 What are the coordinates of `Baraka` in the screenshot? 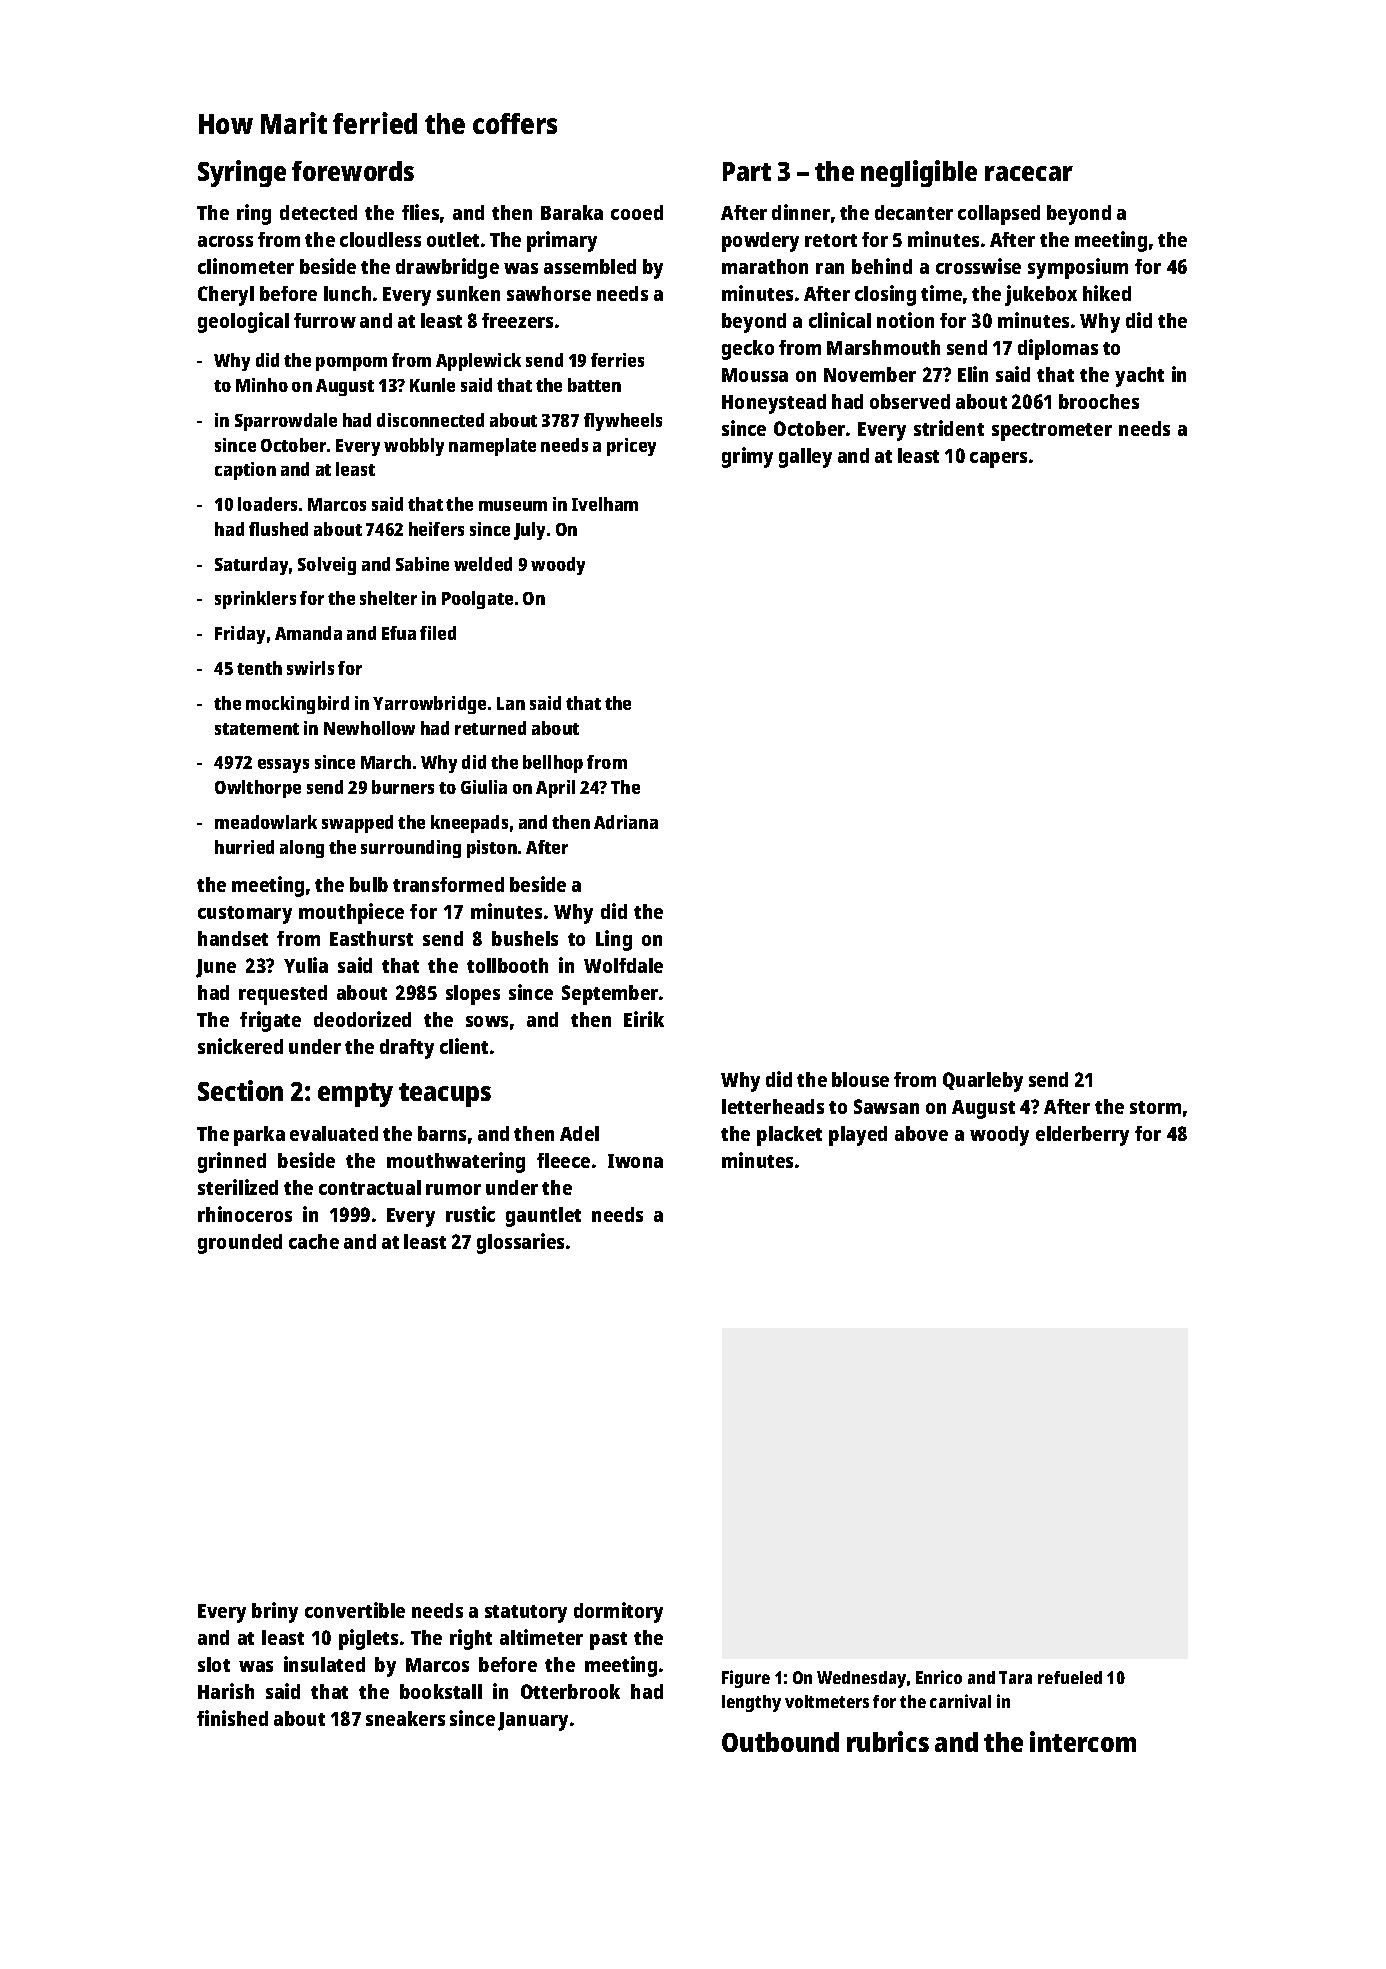 It's located at (572, 212).
